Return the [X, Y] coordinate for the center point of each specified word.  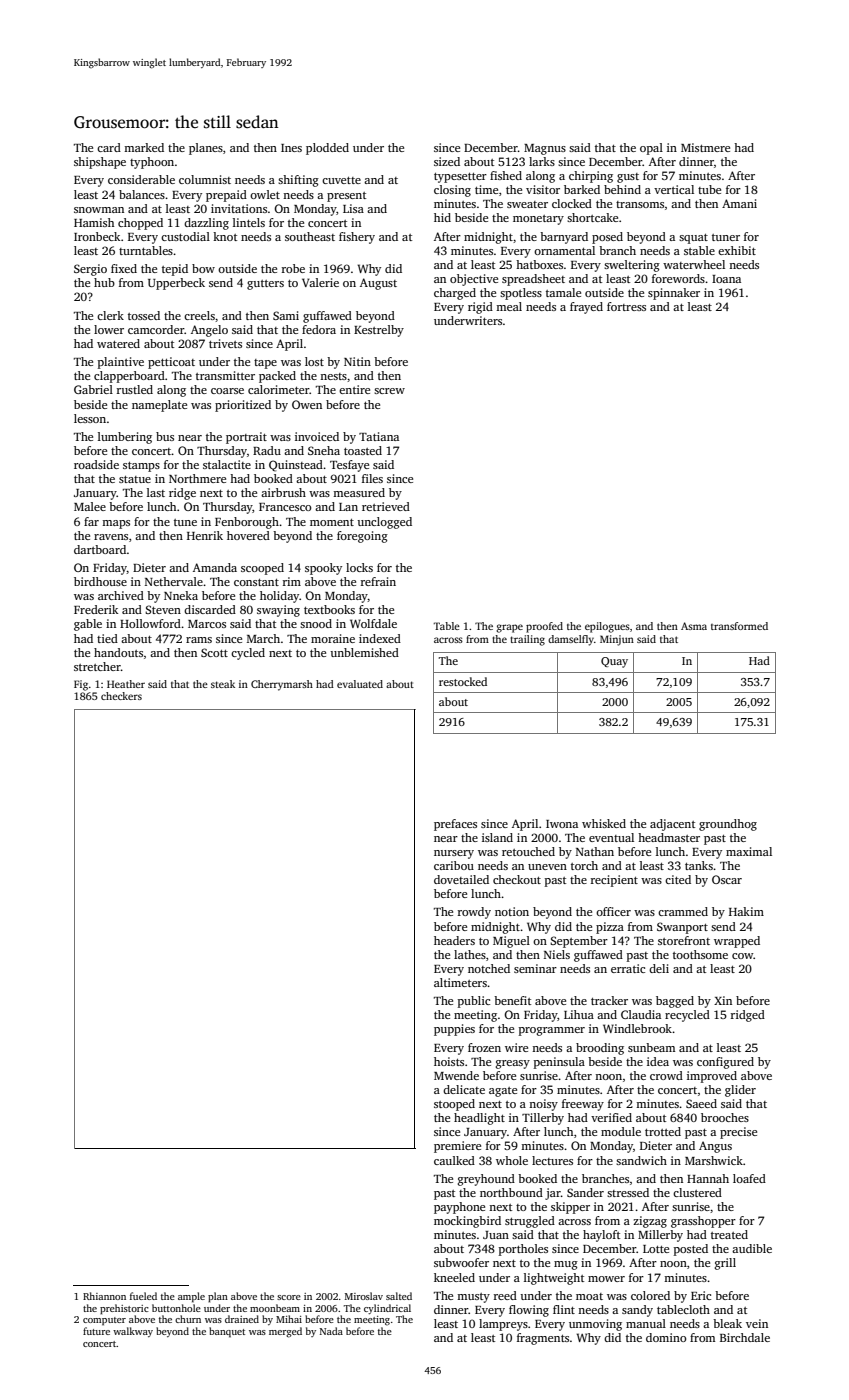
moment [332, 522]
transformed [739, 626]
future [96, 1331]
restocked [463, 681]
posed [607, 238]
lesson [90, 418]
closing [452, 191]
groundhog [728, 825]
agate [503, 1092]
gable [88, 625]
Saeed [701, 1103]
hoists [449, 1061]
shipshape [100, 163]
